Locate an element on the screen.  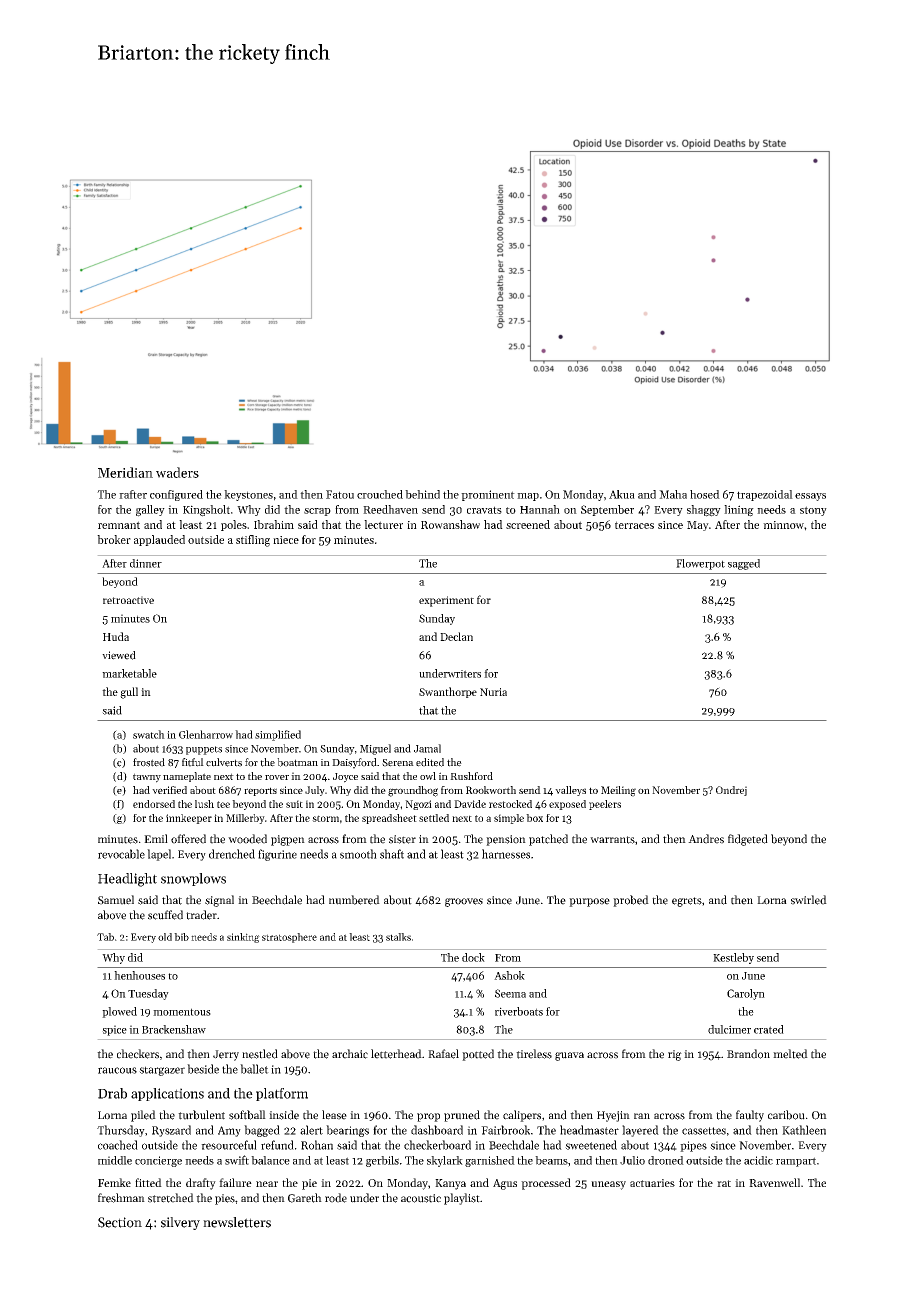
silvery is located at coordinates (180, 1223).
